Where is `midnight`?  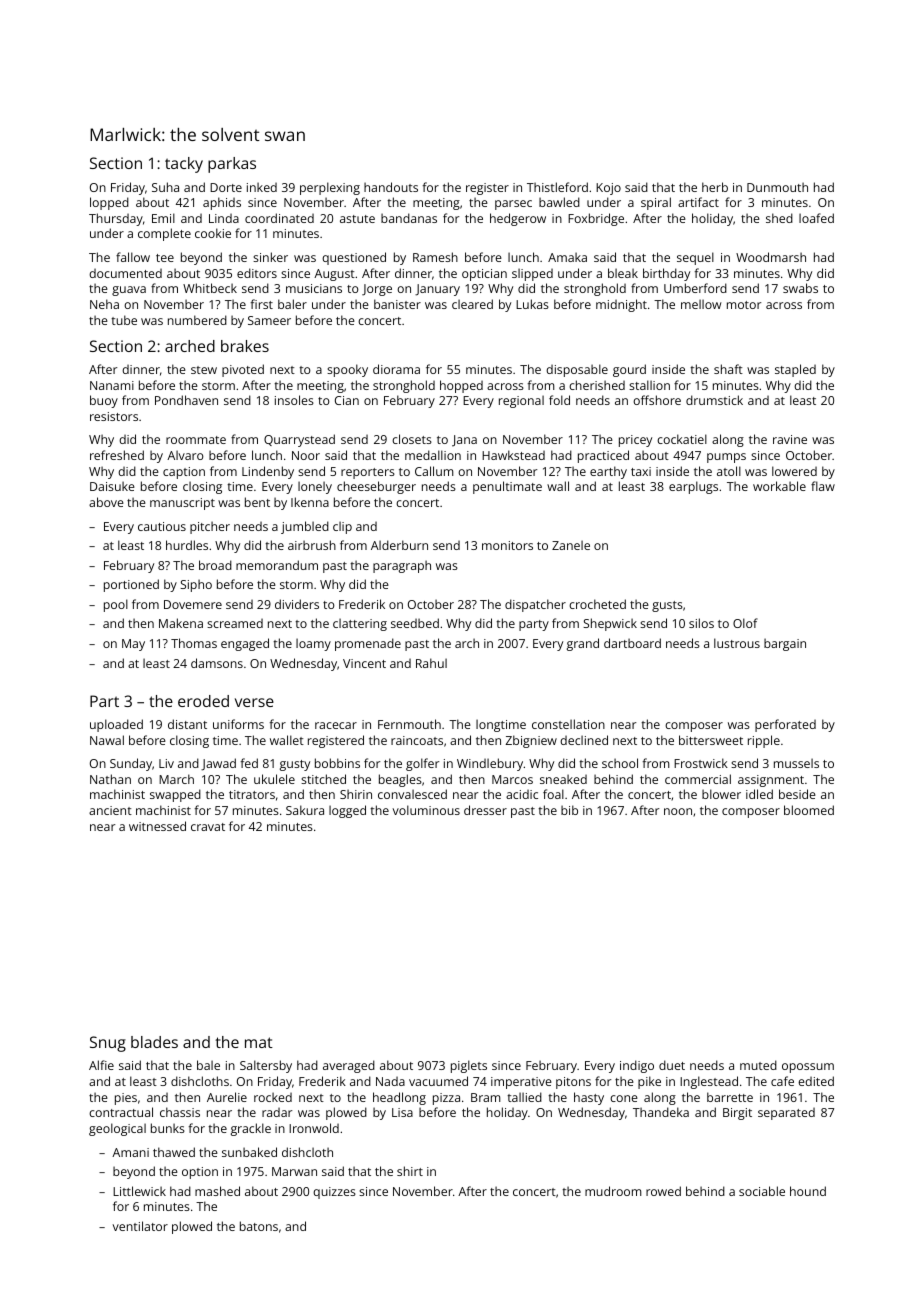 midnight is located at coordinates (621, 305).
